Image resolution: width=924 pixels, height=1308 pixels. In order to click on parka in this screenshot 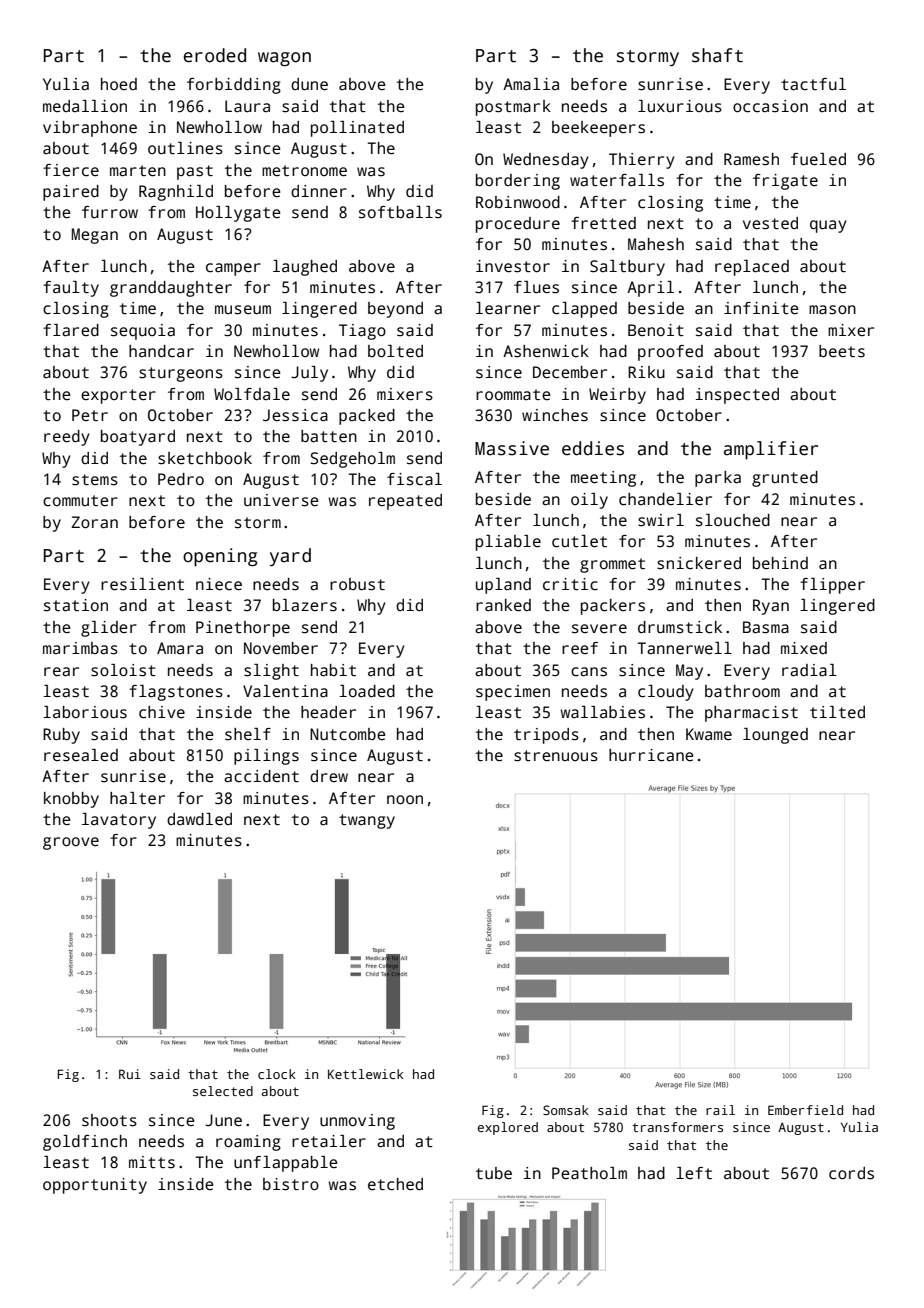, I will do `click(718, 479)`.
